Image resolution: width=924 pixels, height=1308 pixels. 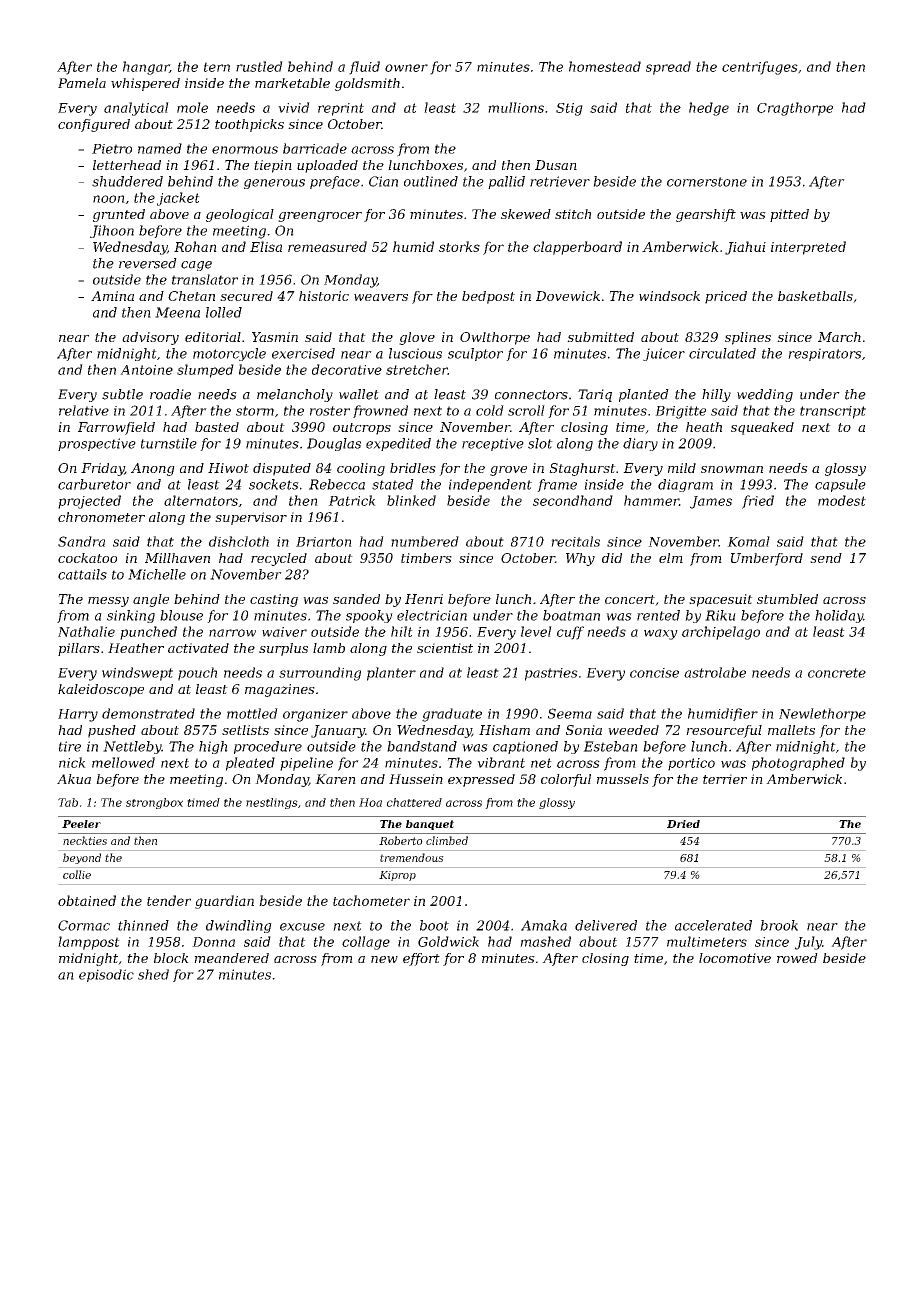 I want to click on fluid, so click(x=364, y=68).
